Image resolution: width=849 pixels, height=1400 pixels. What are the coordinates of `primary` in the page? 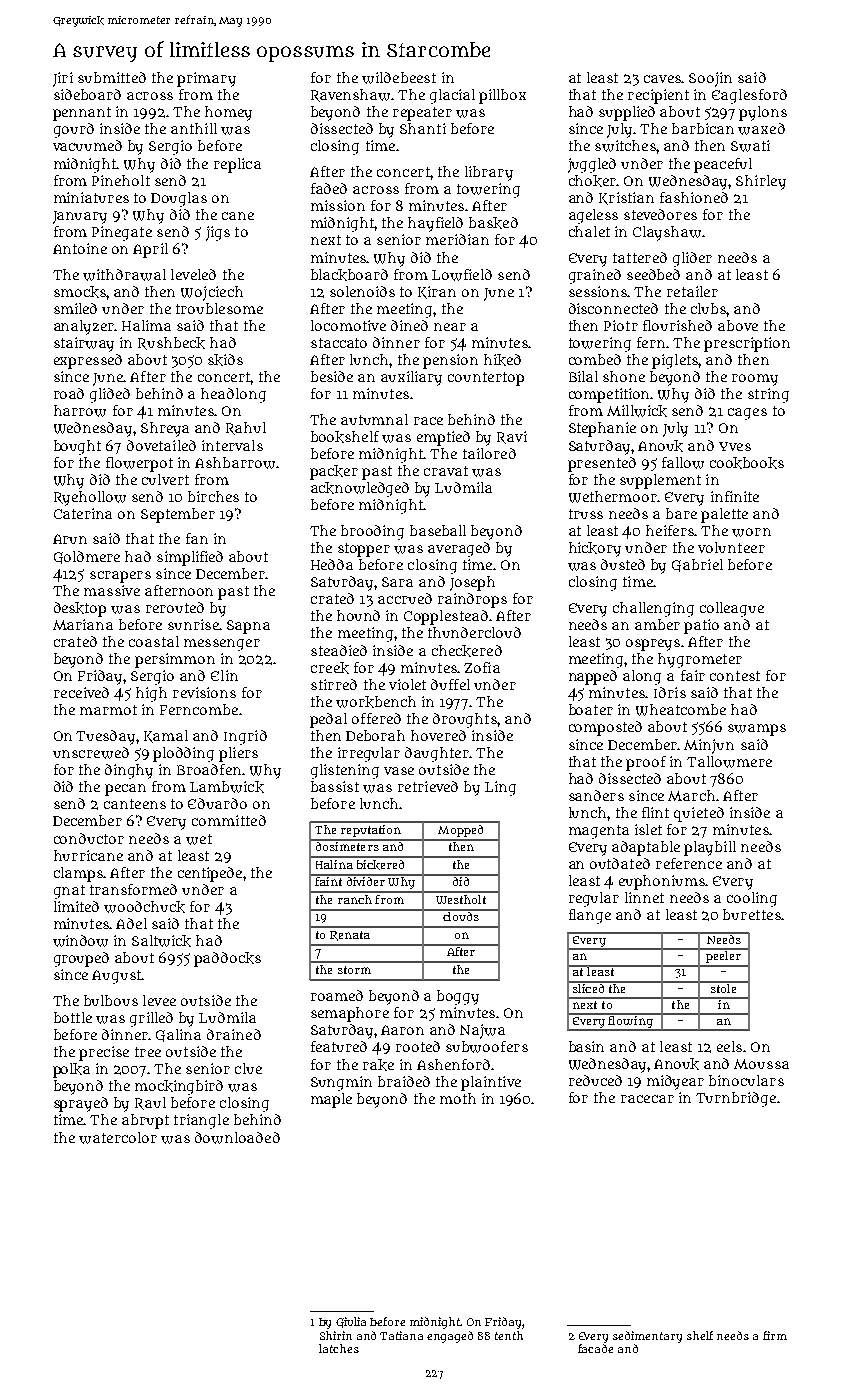 It's located at (206, 79).
